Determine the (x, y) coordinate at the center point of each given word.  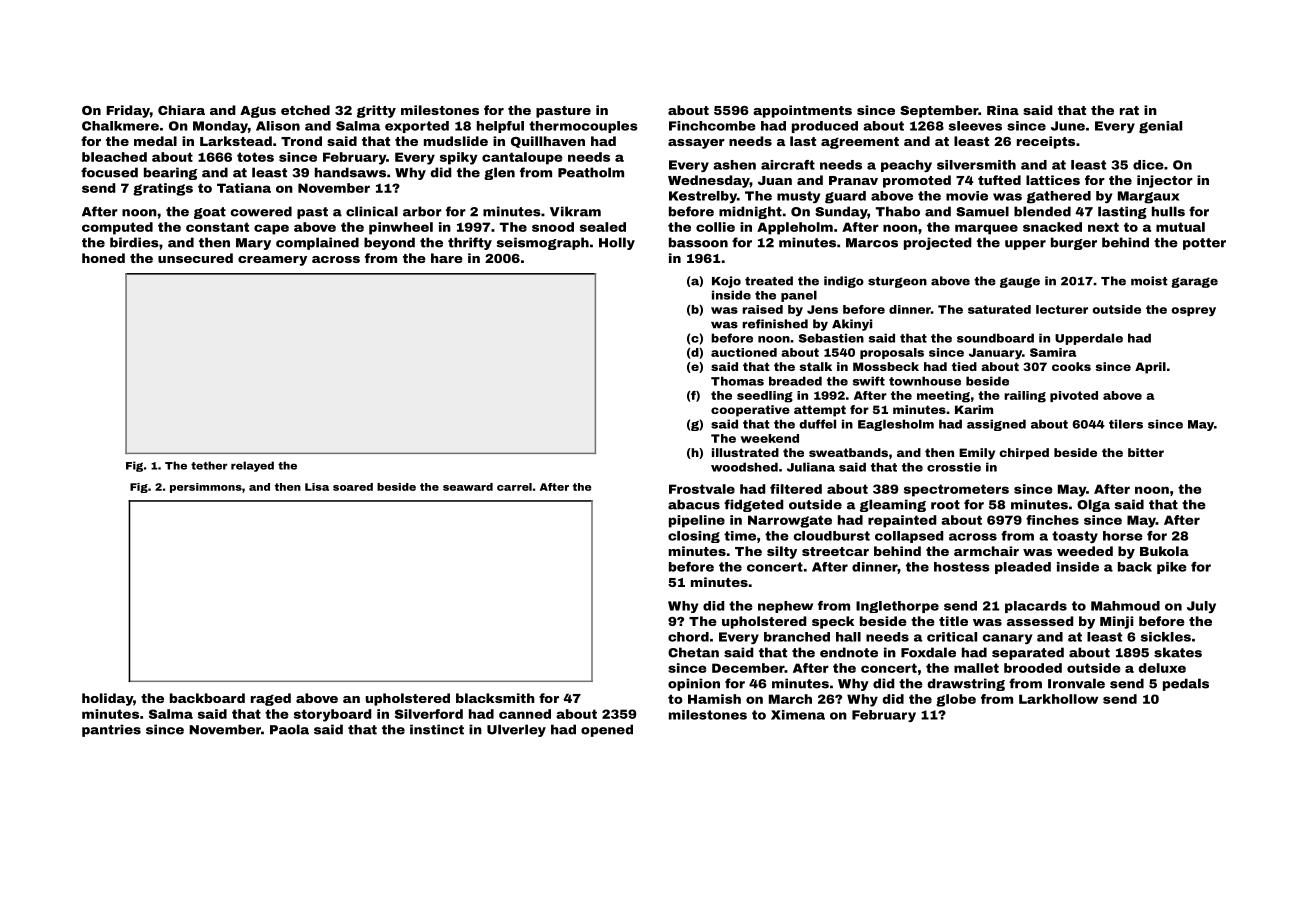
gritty (376, 111)
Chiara (181, 110)
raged (271, 699)
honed (103, 258)
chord (688, 637)
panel (799, 296)
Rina (1003, 110)
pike (1172, 568)
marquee (986, 229)
